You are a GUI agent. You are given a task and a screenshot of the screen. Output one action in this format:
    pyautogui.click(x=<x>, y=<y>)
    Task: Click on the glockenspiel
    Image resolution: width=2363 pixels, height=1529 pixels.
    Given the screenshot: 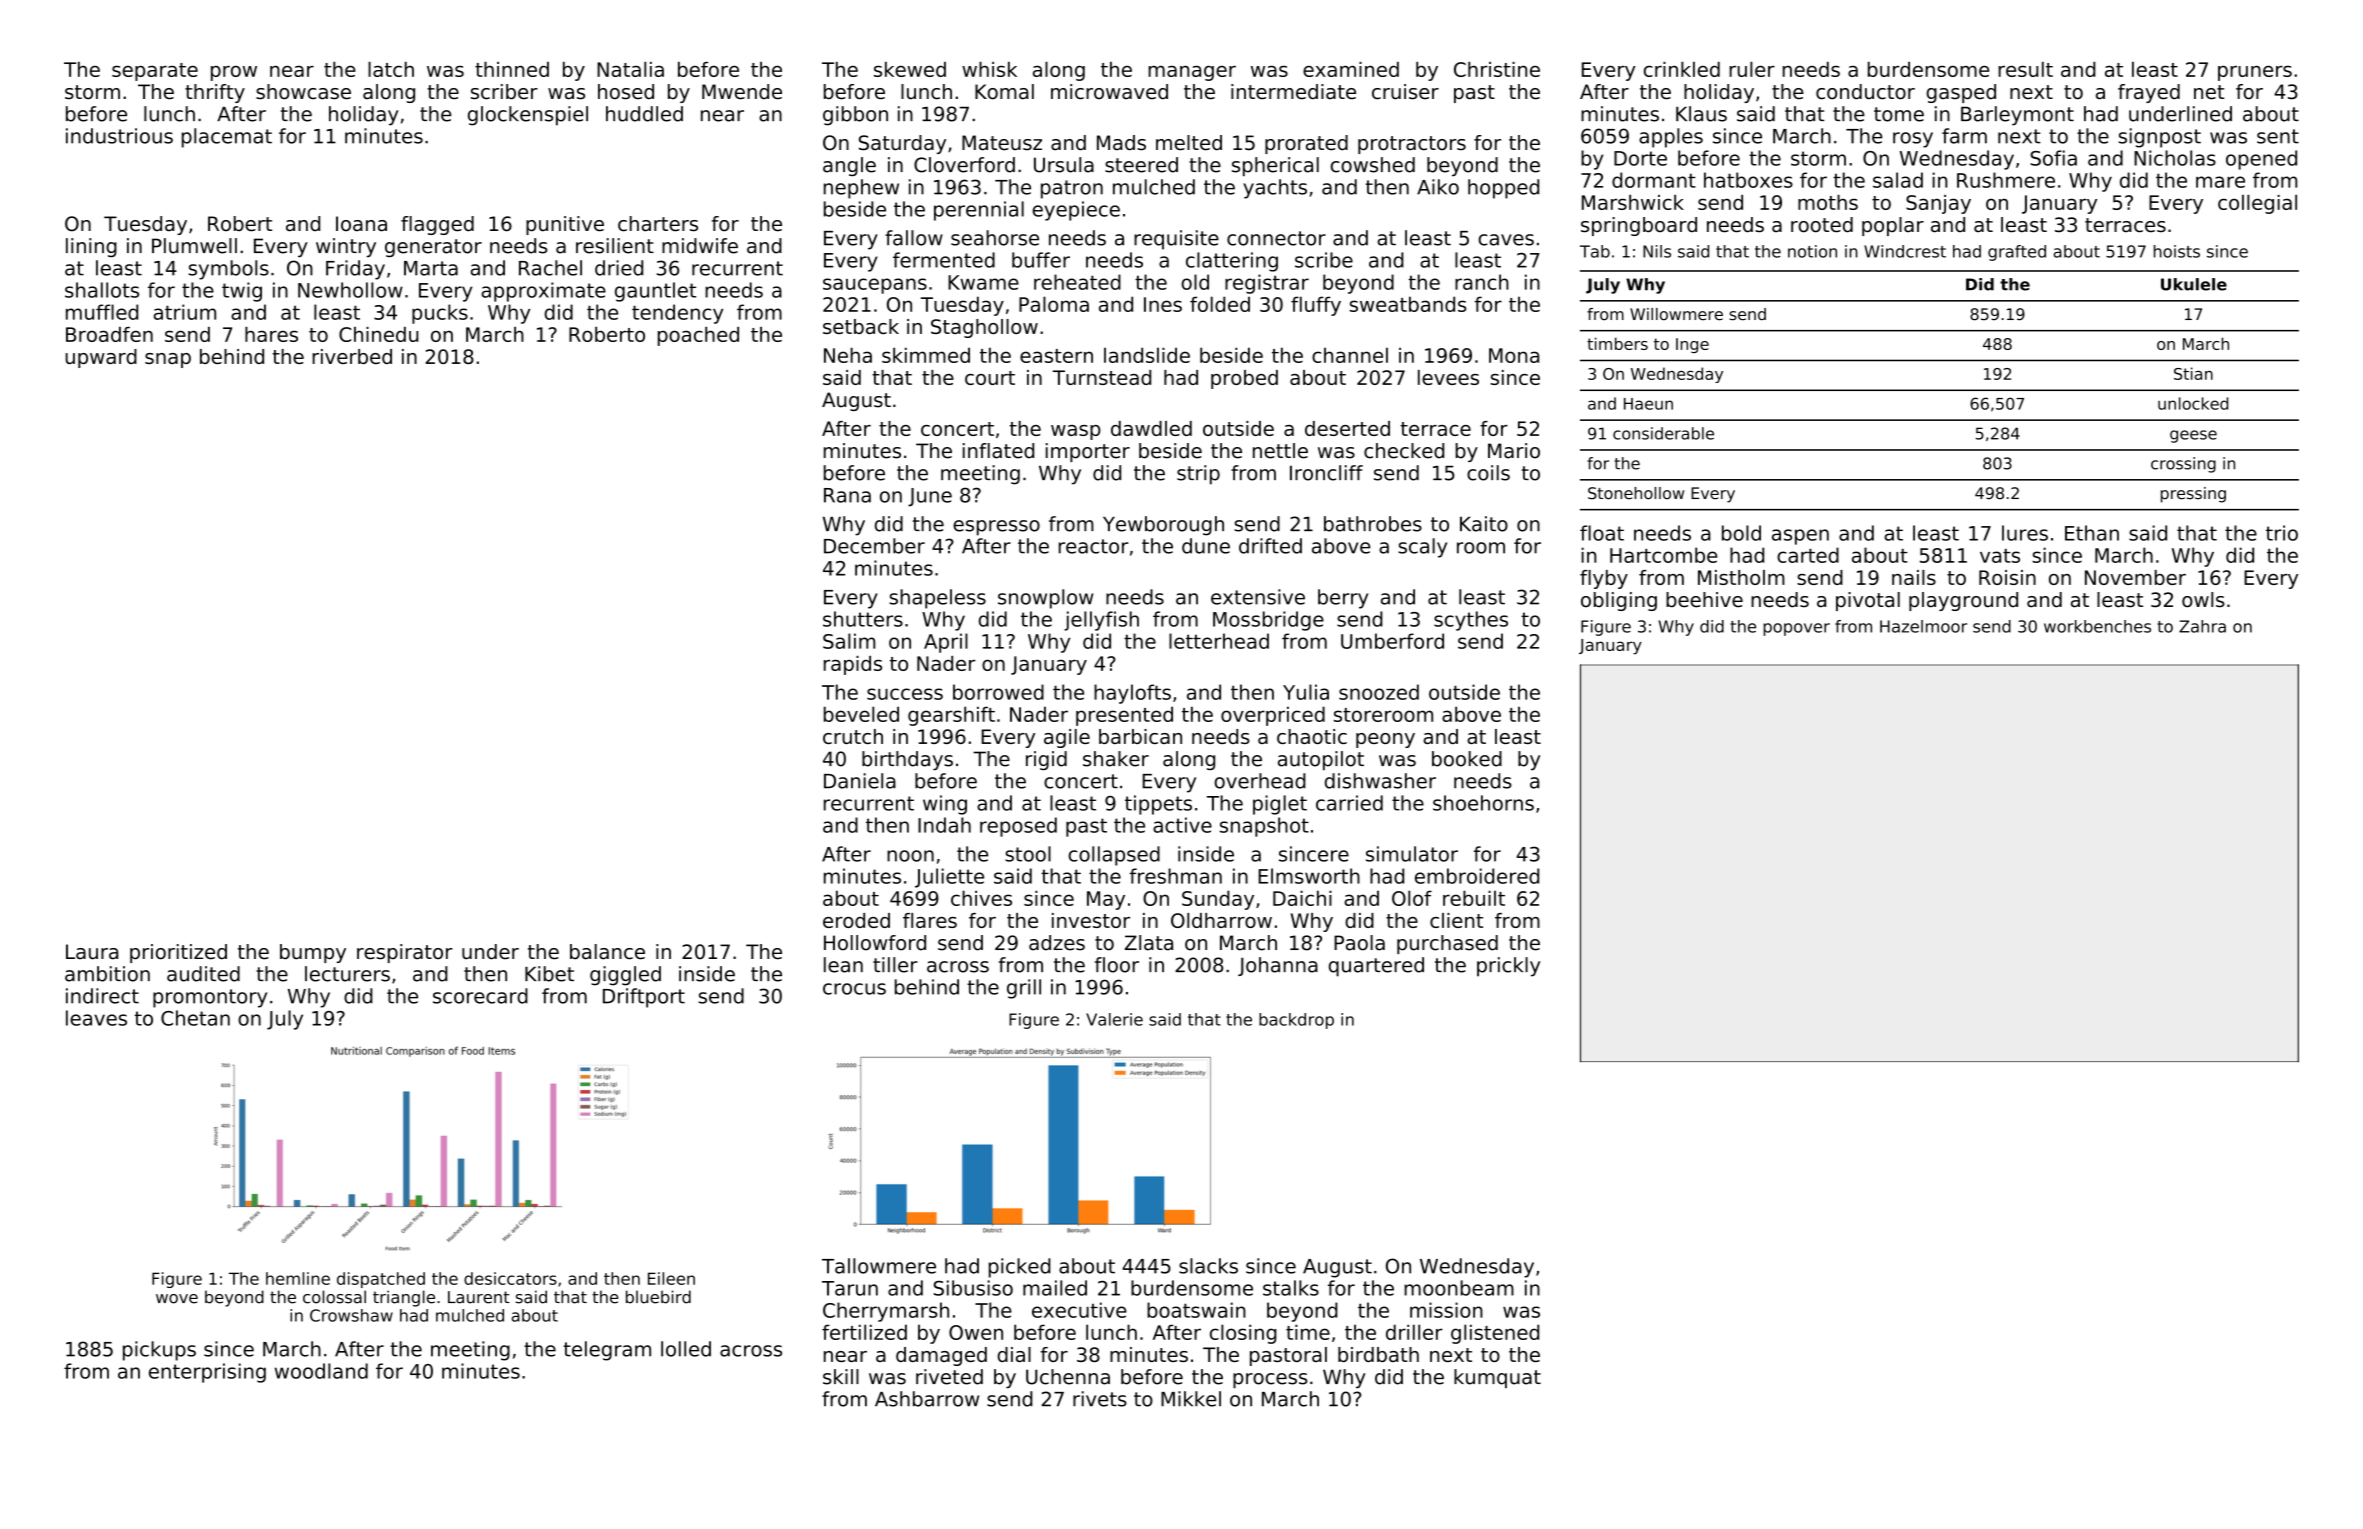 What is the action you would take?
    pyautogui.click(x=528, y=116)
